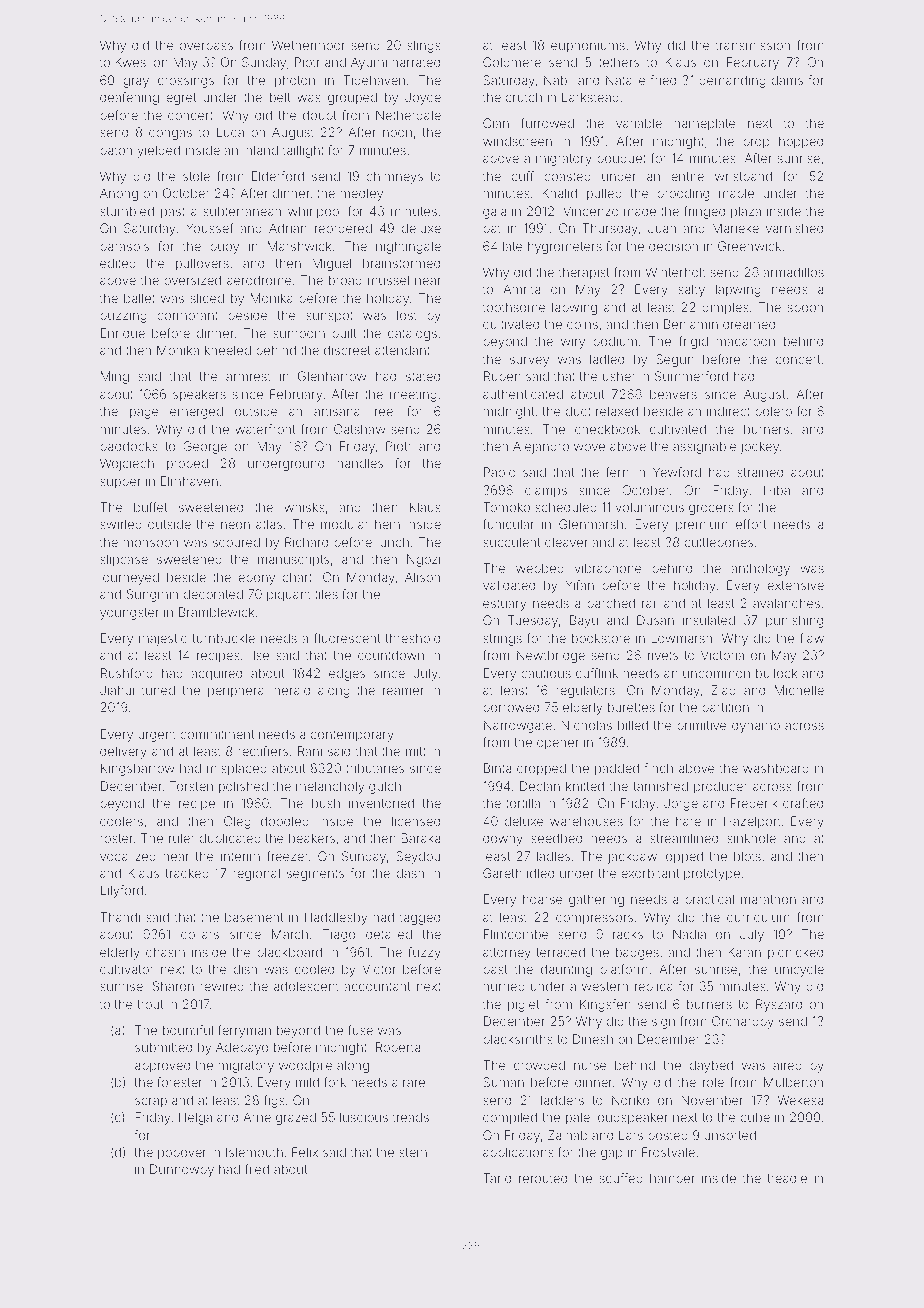 Image resolution: width=924 pixels, height=1308 pixels. I want to click on dams, so click(787, 80).
